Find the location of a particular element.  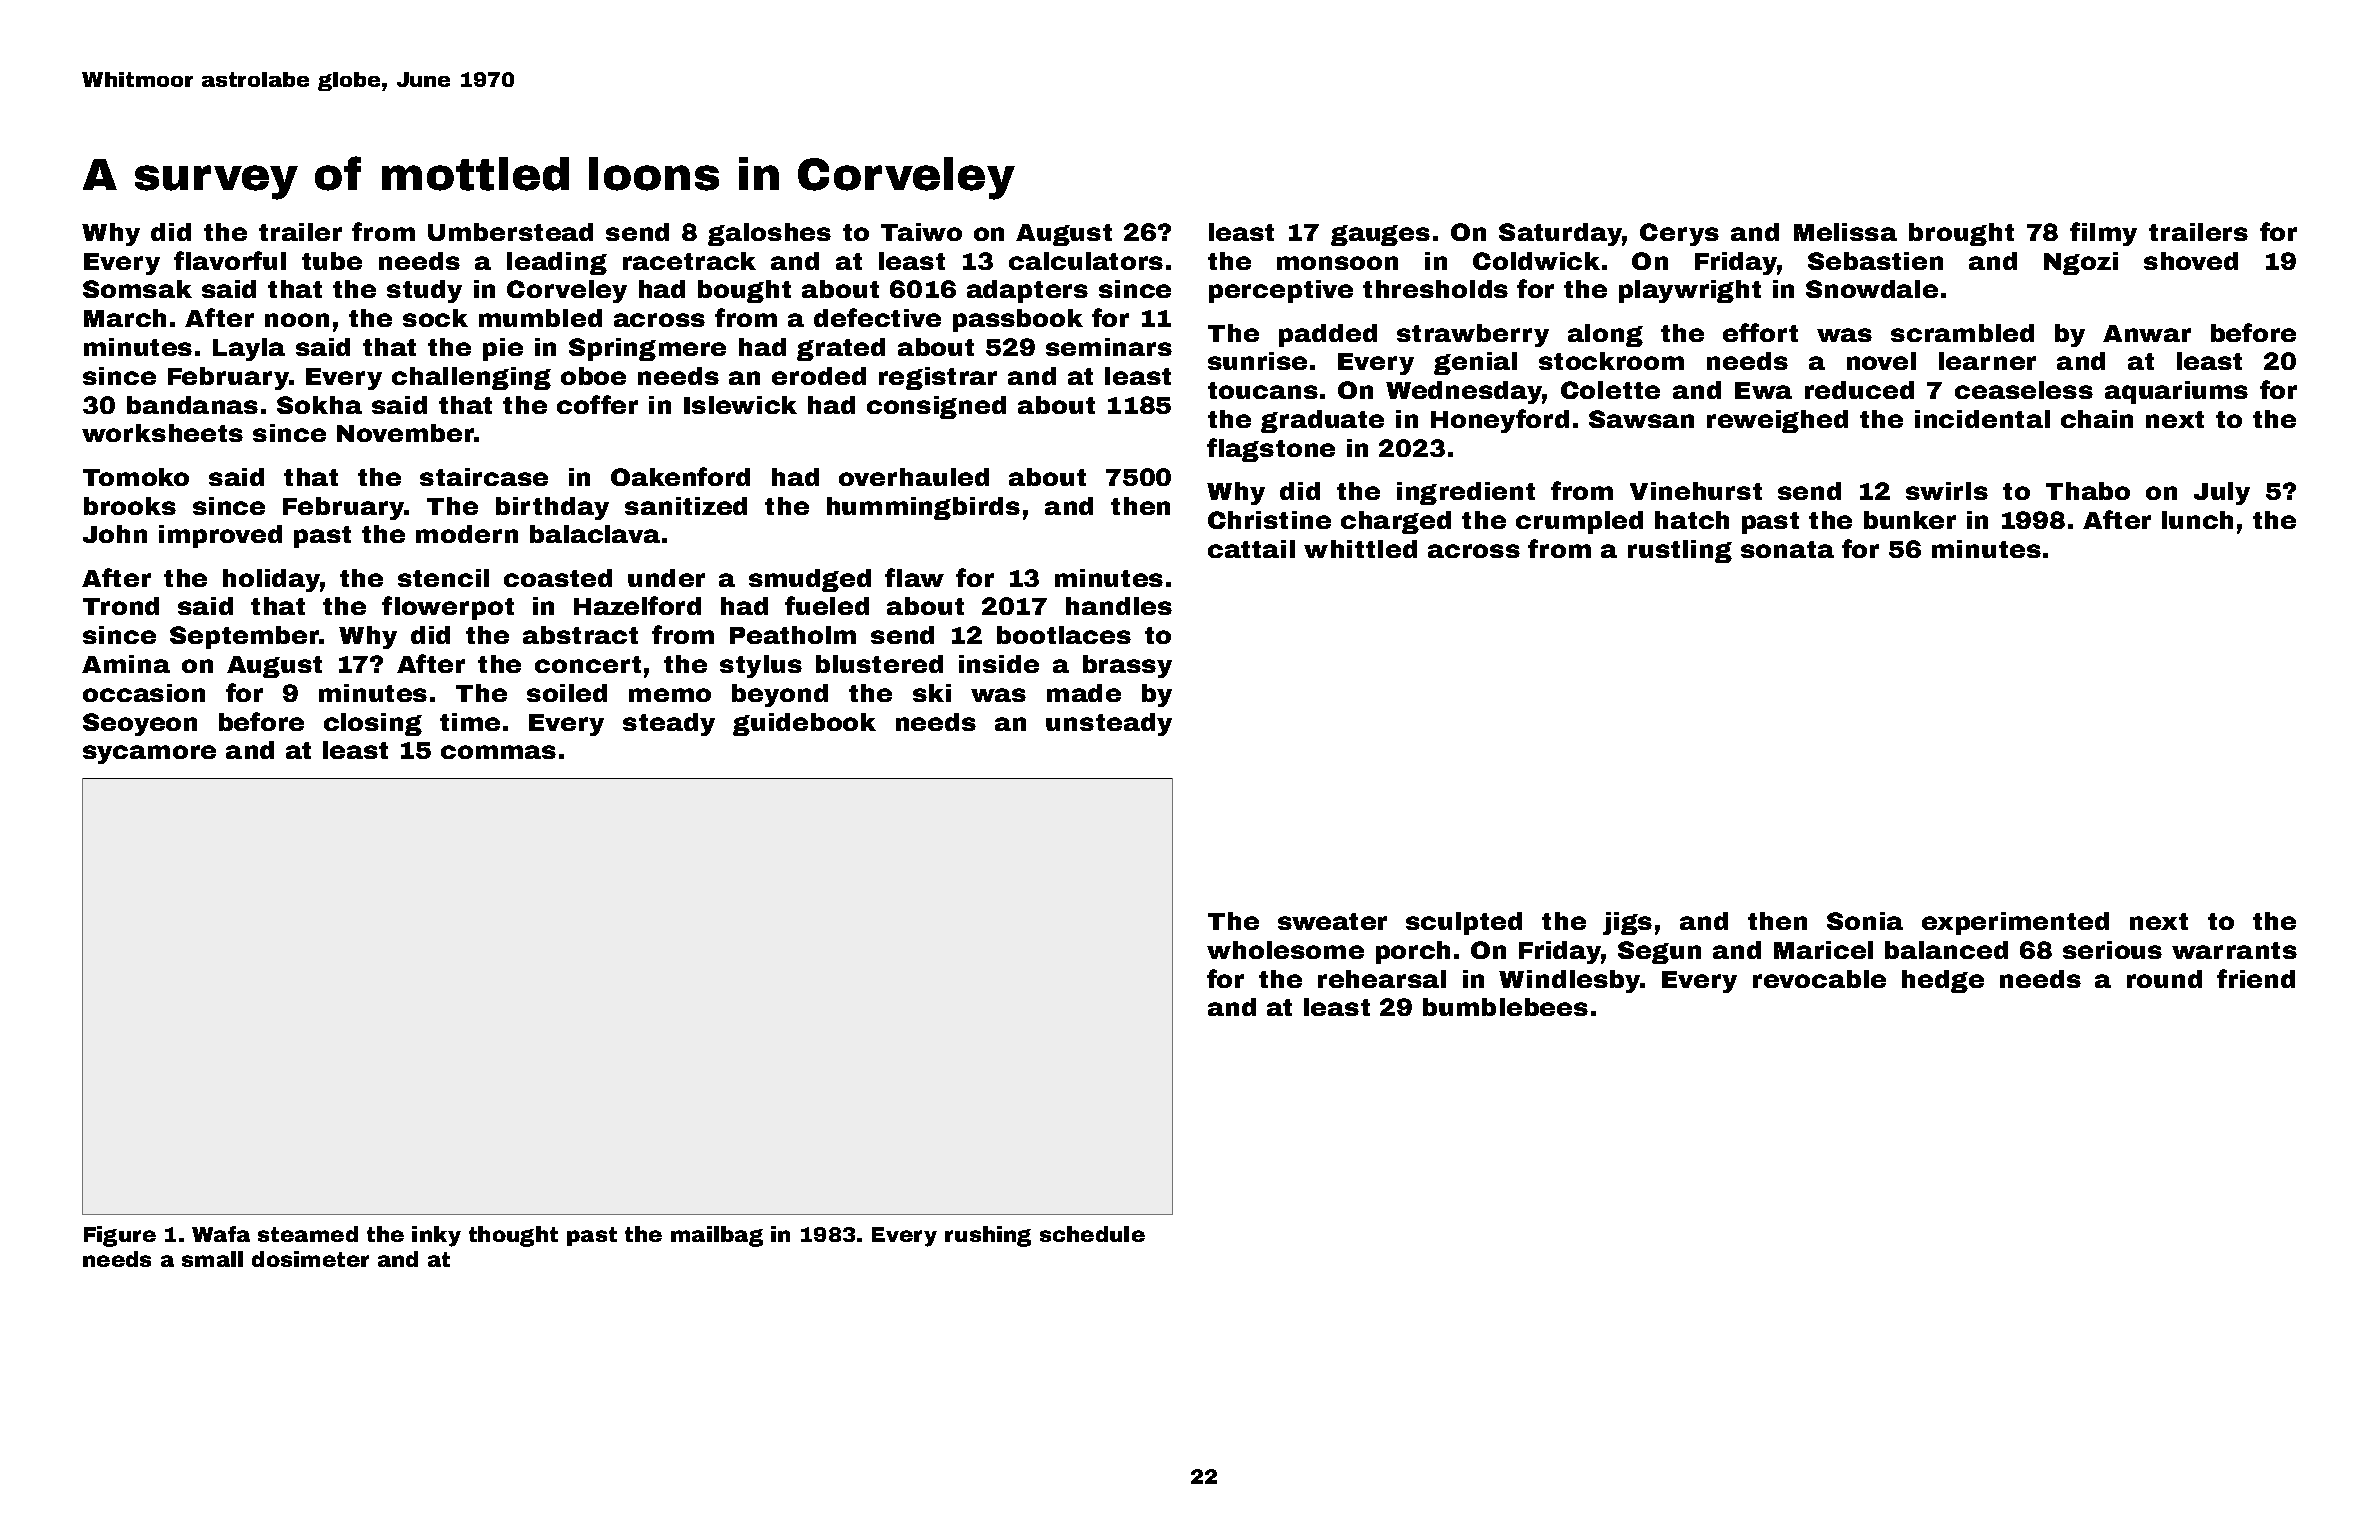

March is located at coordinates (125, 318).
